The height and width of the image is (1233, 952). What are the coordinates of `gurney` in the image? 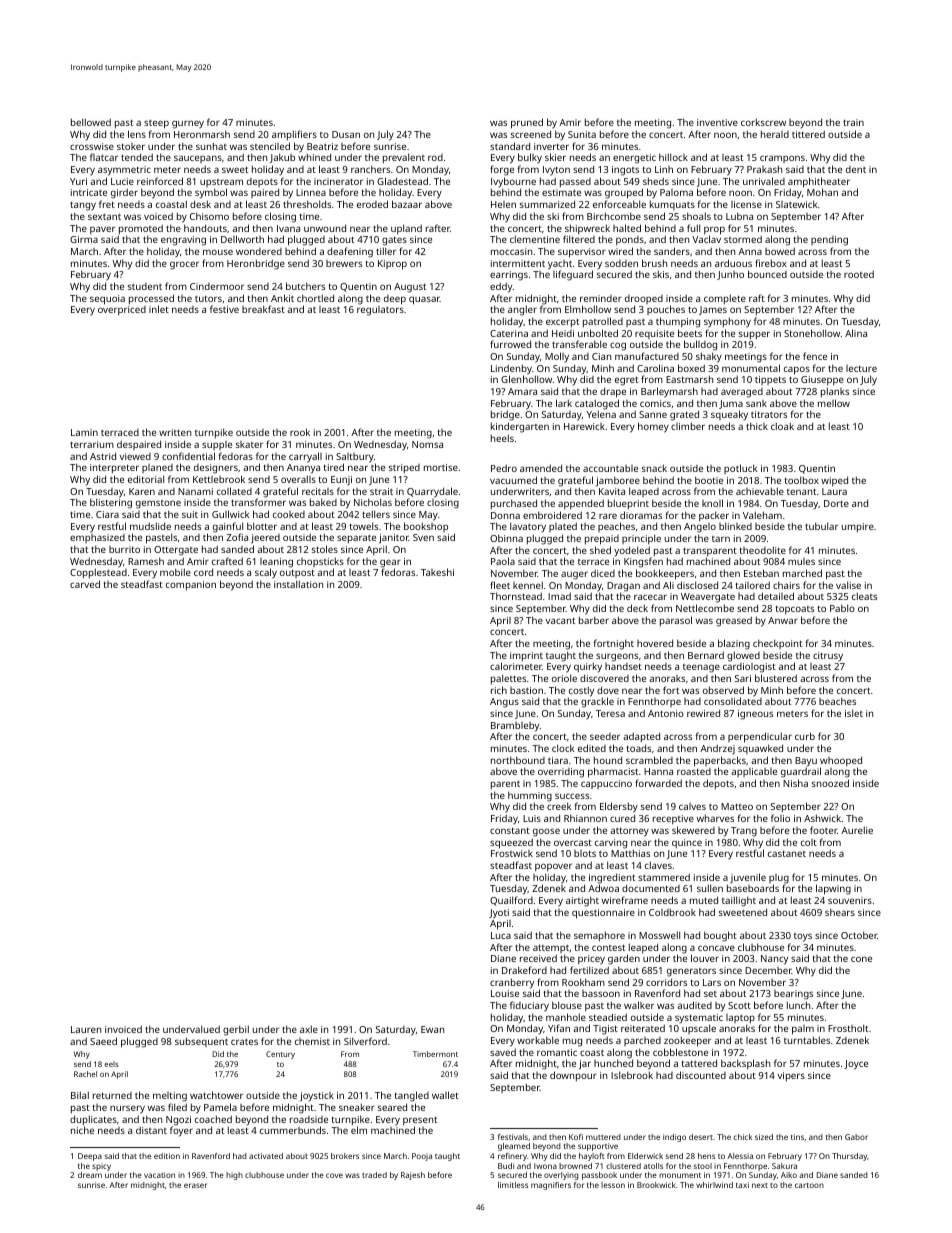 It's located at (188, 124).
